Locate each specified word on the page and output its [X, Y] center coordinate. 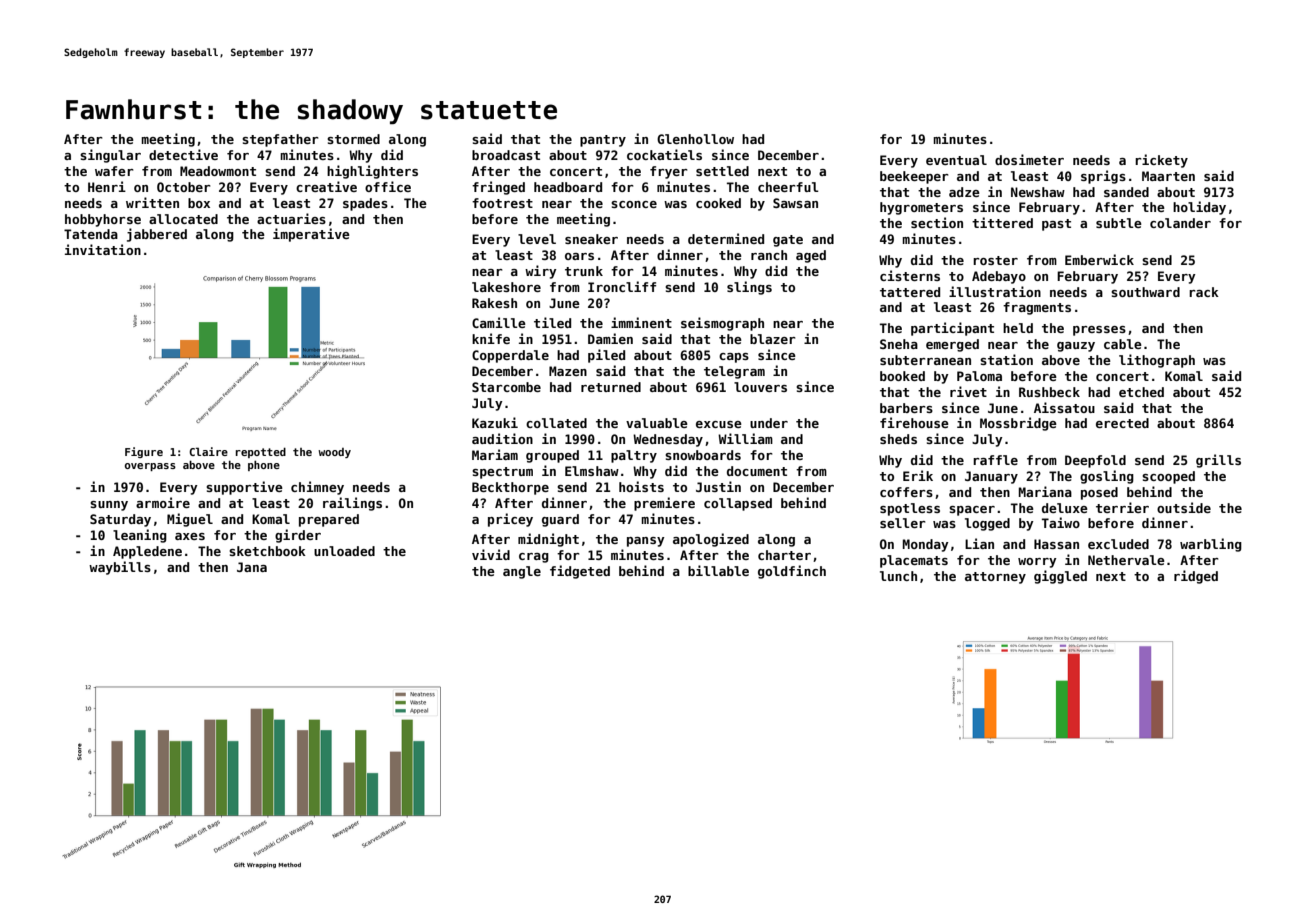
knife [491, 338]
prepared [329, 520]
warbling [1211, 545]
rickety [1161, 161]
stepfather [280, 140]
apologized [711, 540]
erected [1122, 423]
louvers [760, 387]
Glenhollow [695, 139]
